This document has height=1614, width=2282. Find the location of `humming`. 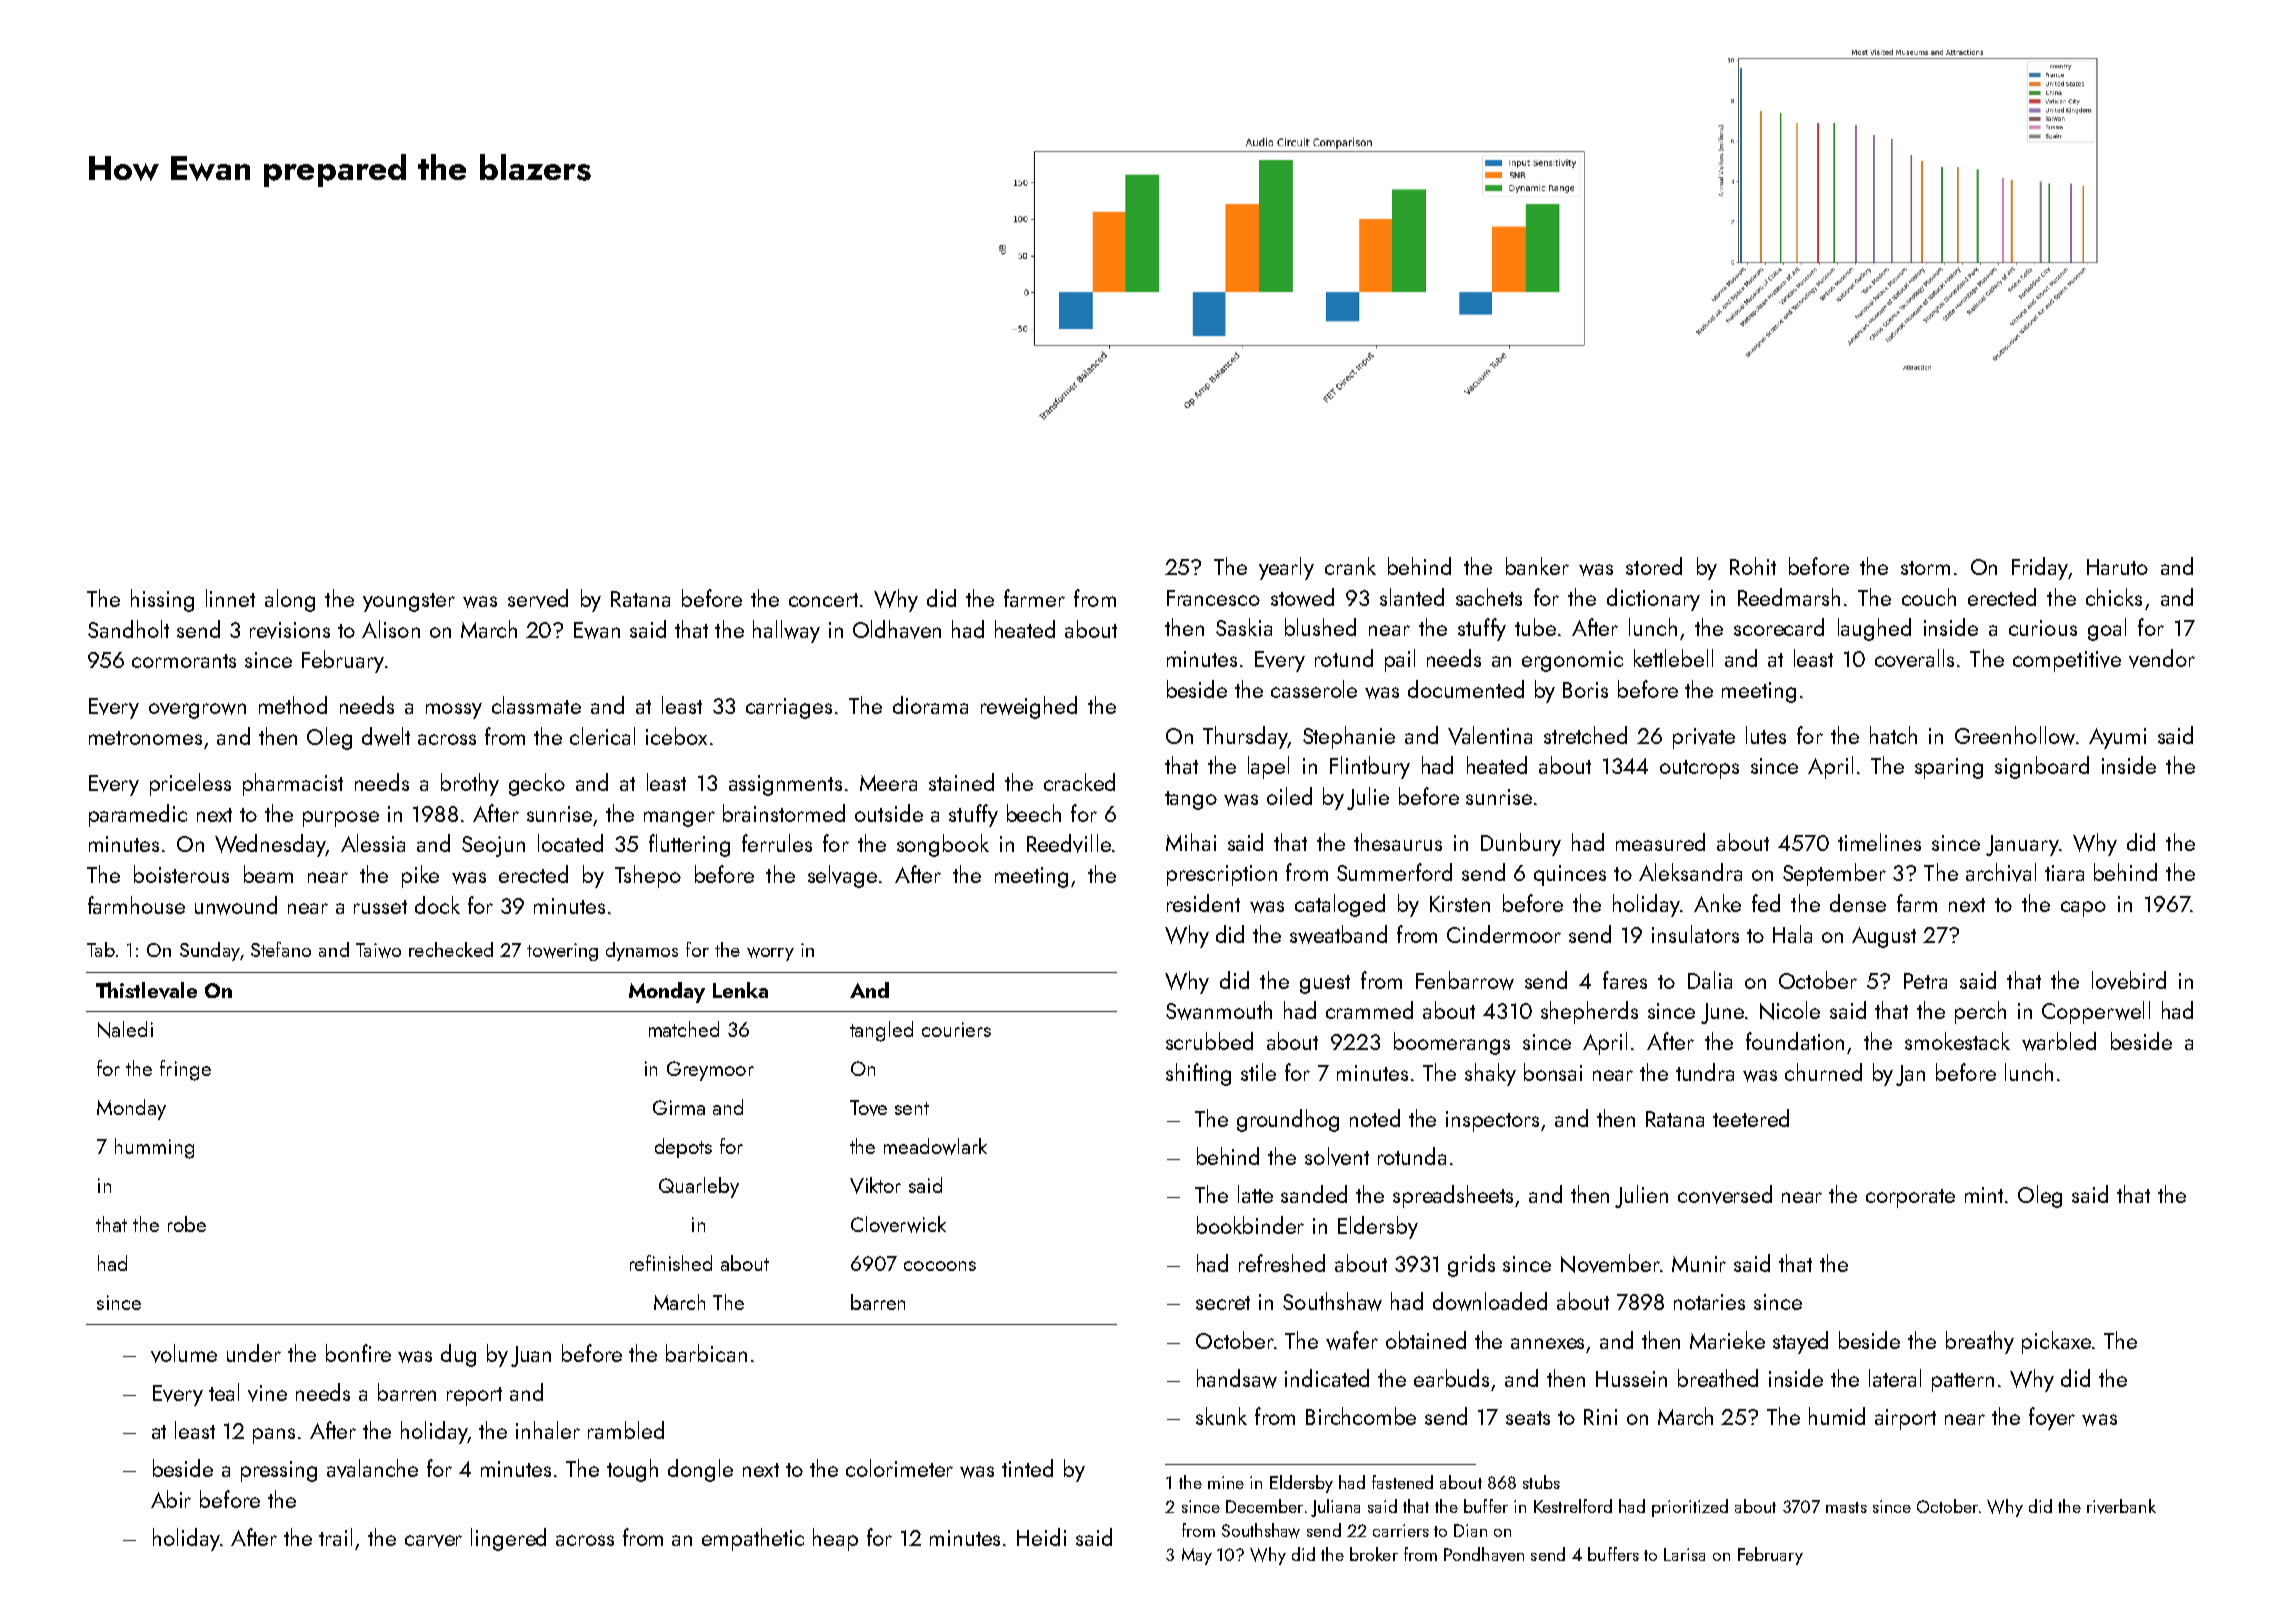

humming is located at coordinates (154, 1148).
